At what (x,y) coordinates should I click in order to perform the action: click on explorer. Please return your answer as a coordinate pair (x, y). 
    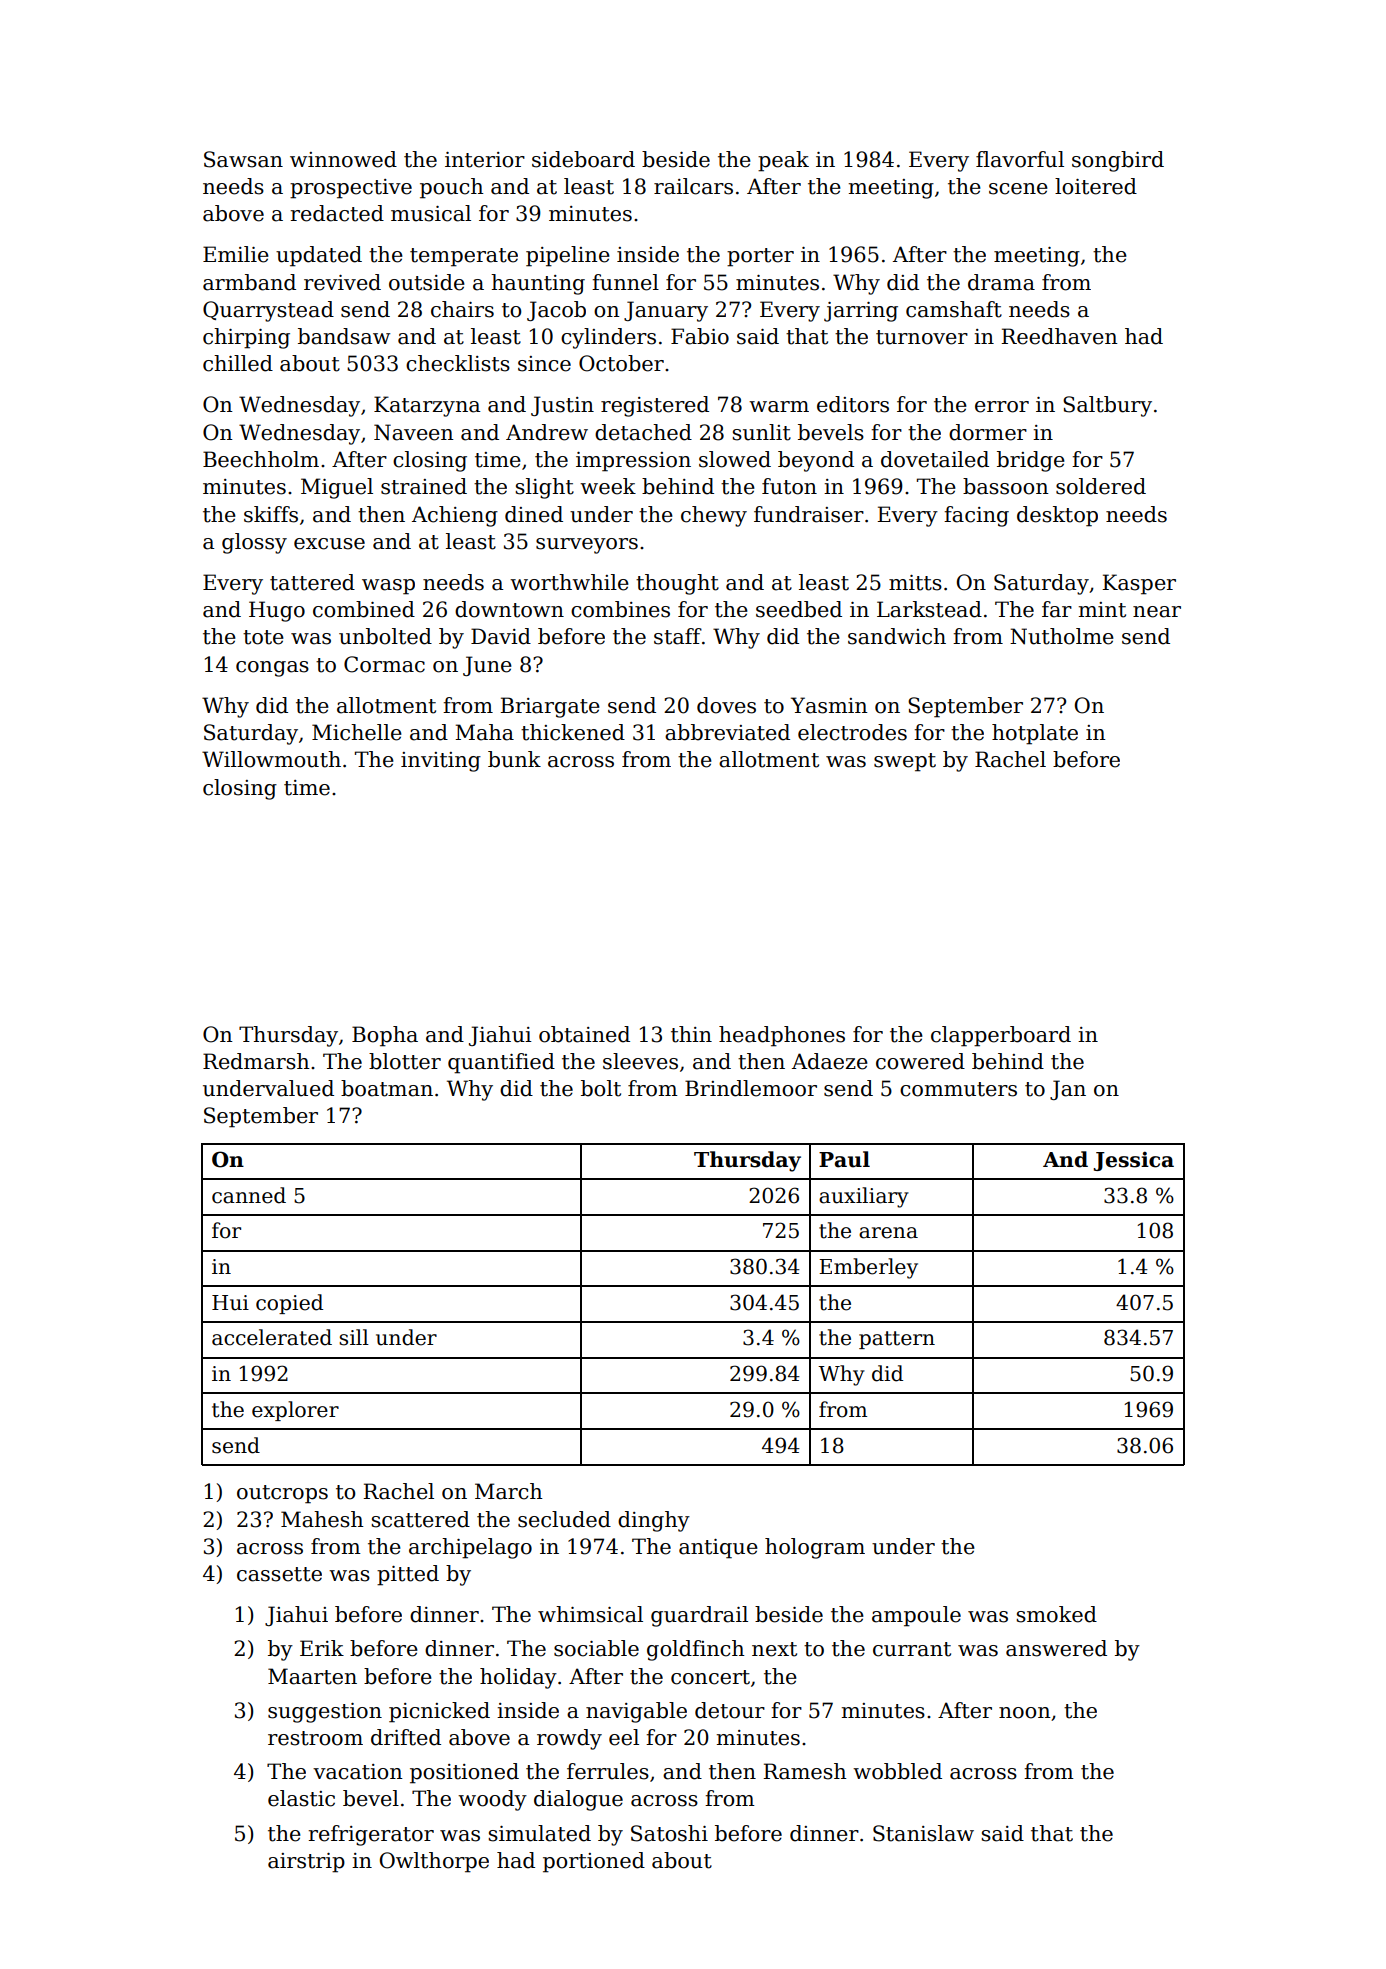
    Looking at the image, I should click on (295, 1411).
